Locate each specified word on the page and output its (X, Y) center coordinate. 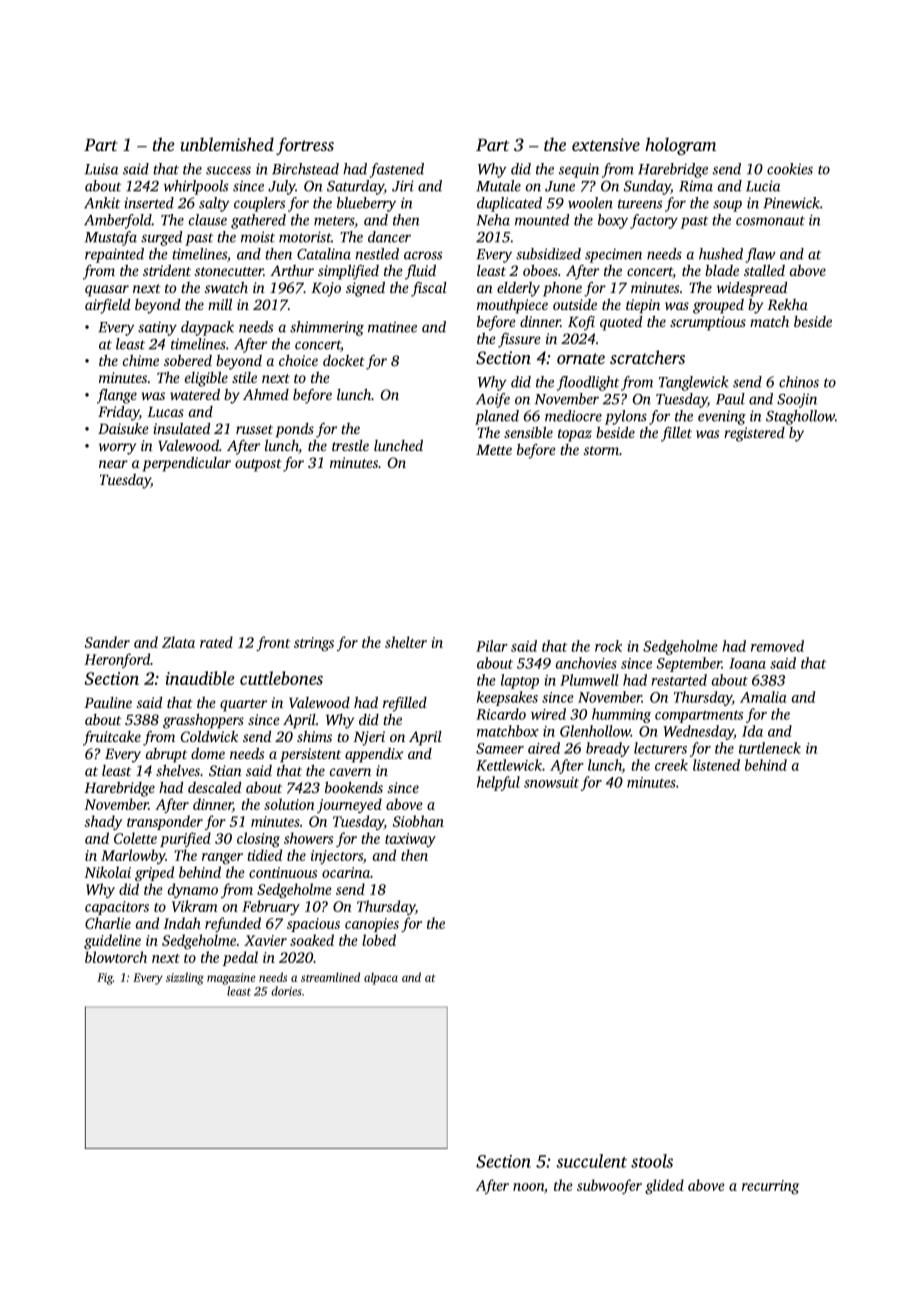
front (273, 643)
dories (286, 991)
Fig (105, 979)
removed (777, 646)
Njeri (369, 738)
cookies (790, 169)
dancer (389, 237)
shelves (178, 770)
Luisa (101, 169)
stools (652, 1161)
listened (716, 765)
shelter (406, 642)
